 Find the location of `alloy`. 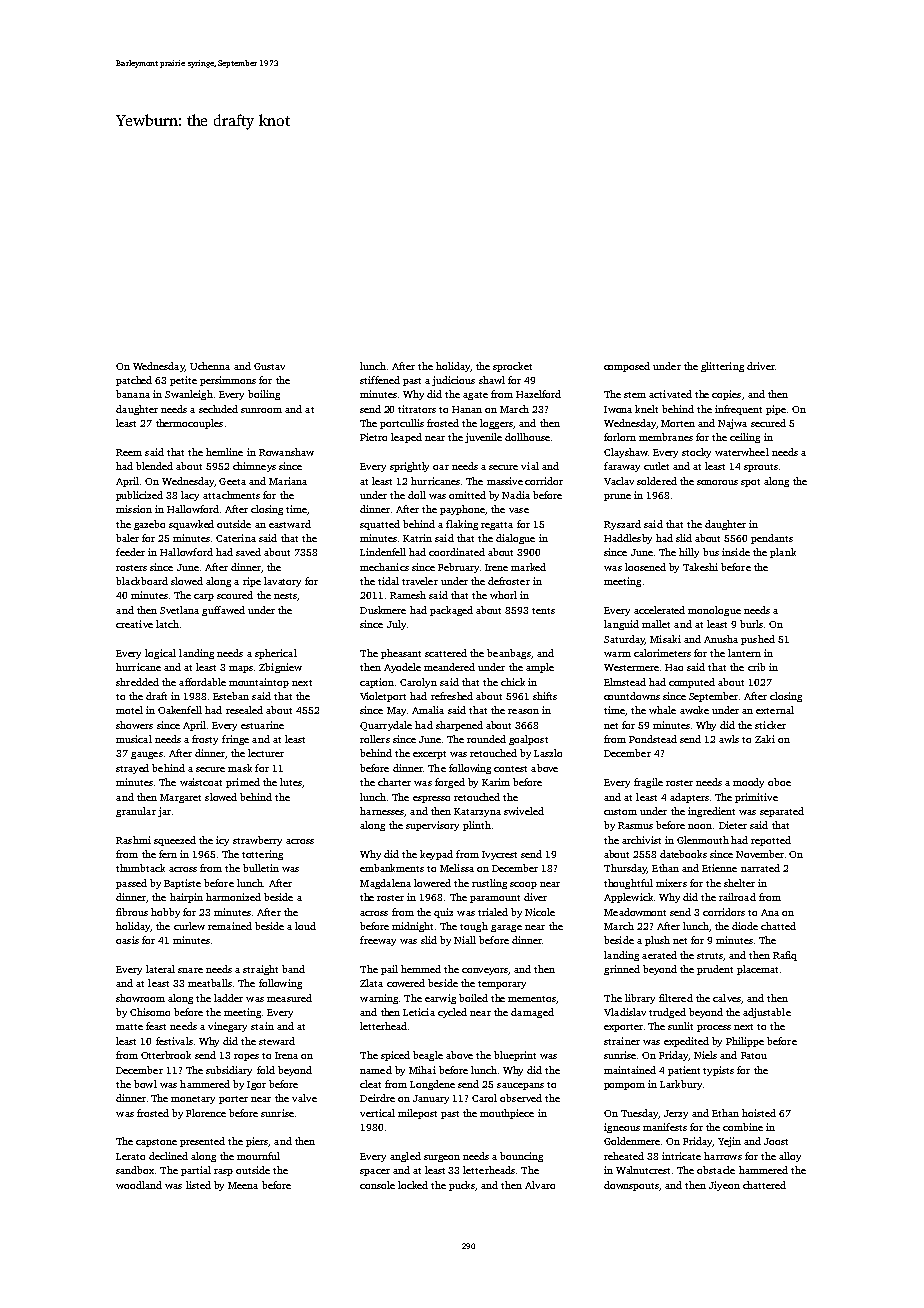

alloy is located at coordinates (790, 1157).
